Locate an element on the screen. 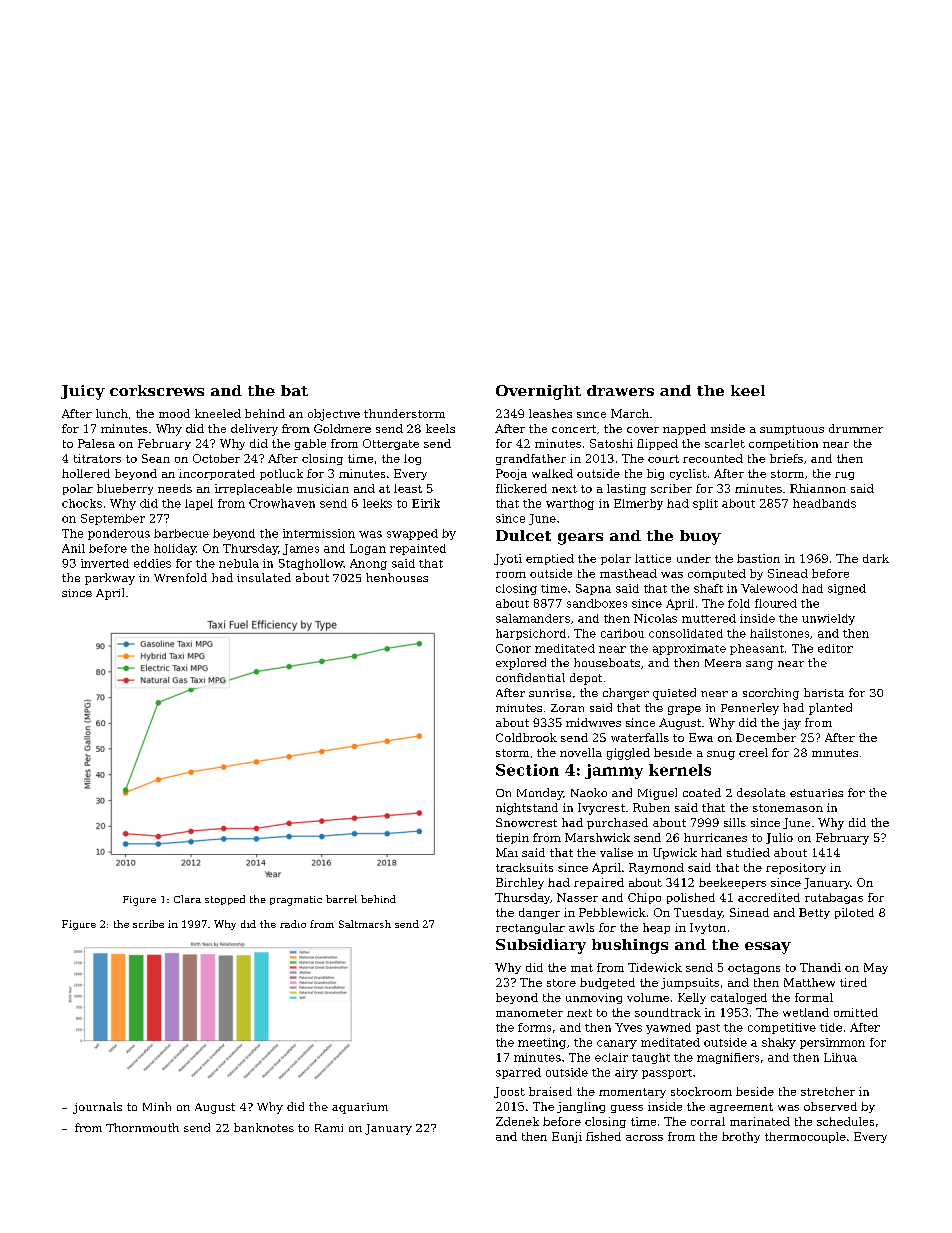  drawers is located at coordinates (620, 390).
